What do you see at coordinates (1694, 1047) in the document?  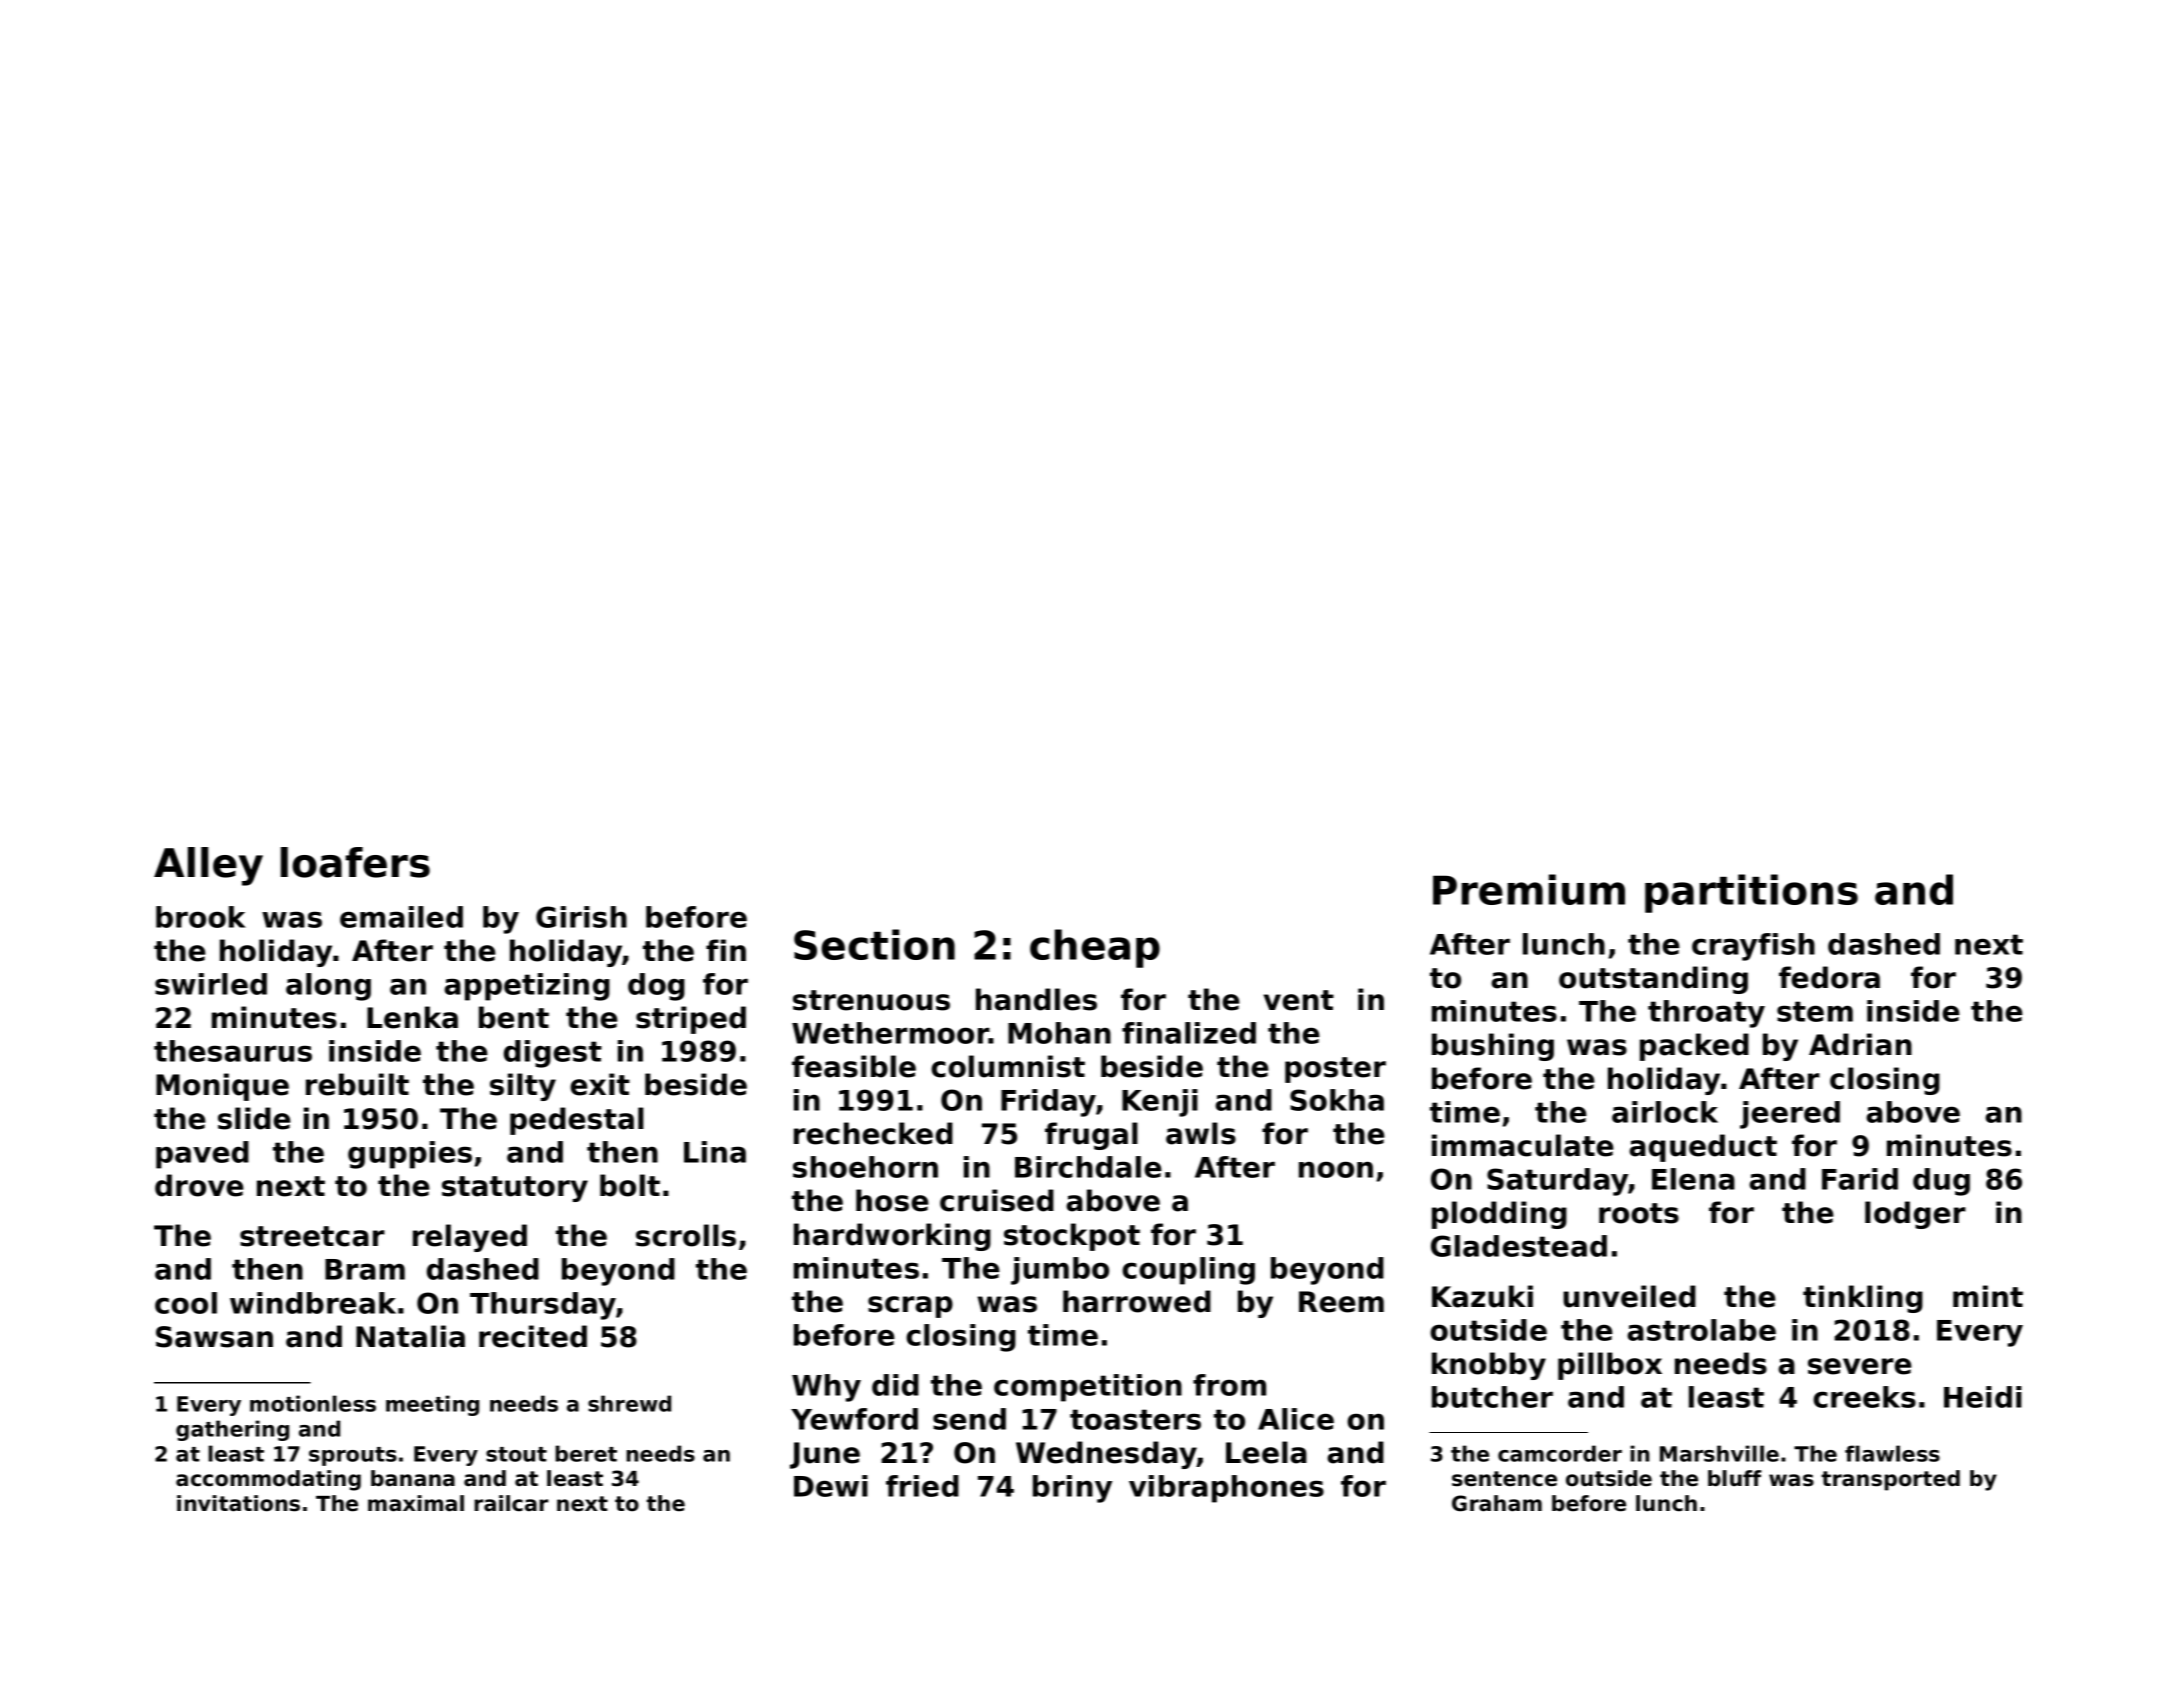 I see `packed` at bounding box center [1694, 1047].
